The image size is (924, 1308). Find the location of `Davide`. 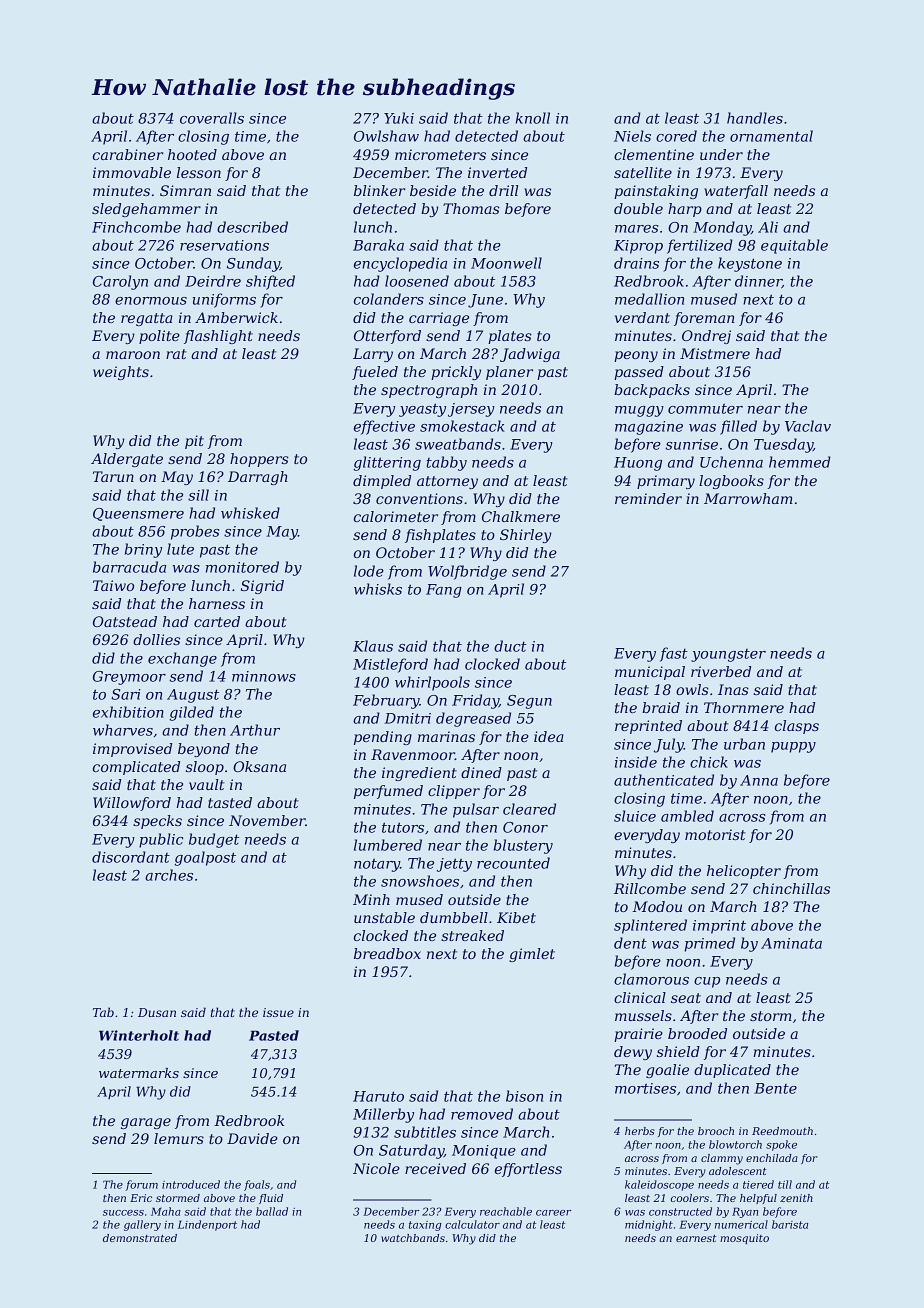

Davide is located at coordinates (252, 1138).
